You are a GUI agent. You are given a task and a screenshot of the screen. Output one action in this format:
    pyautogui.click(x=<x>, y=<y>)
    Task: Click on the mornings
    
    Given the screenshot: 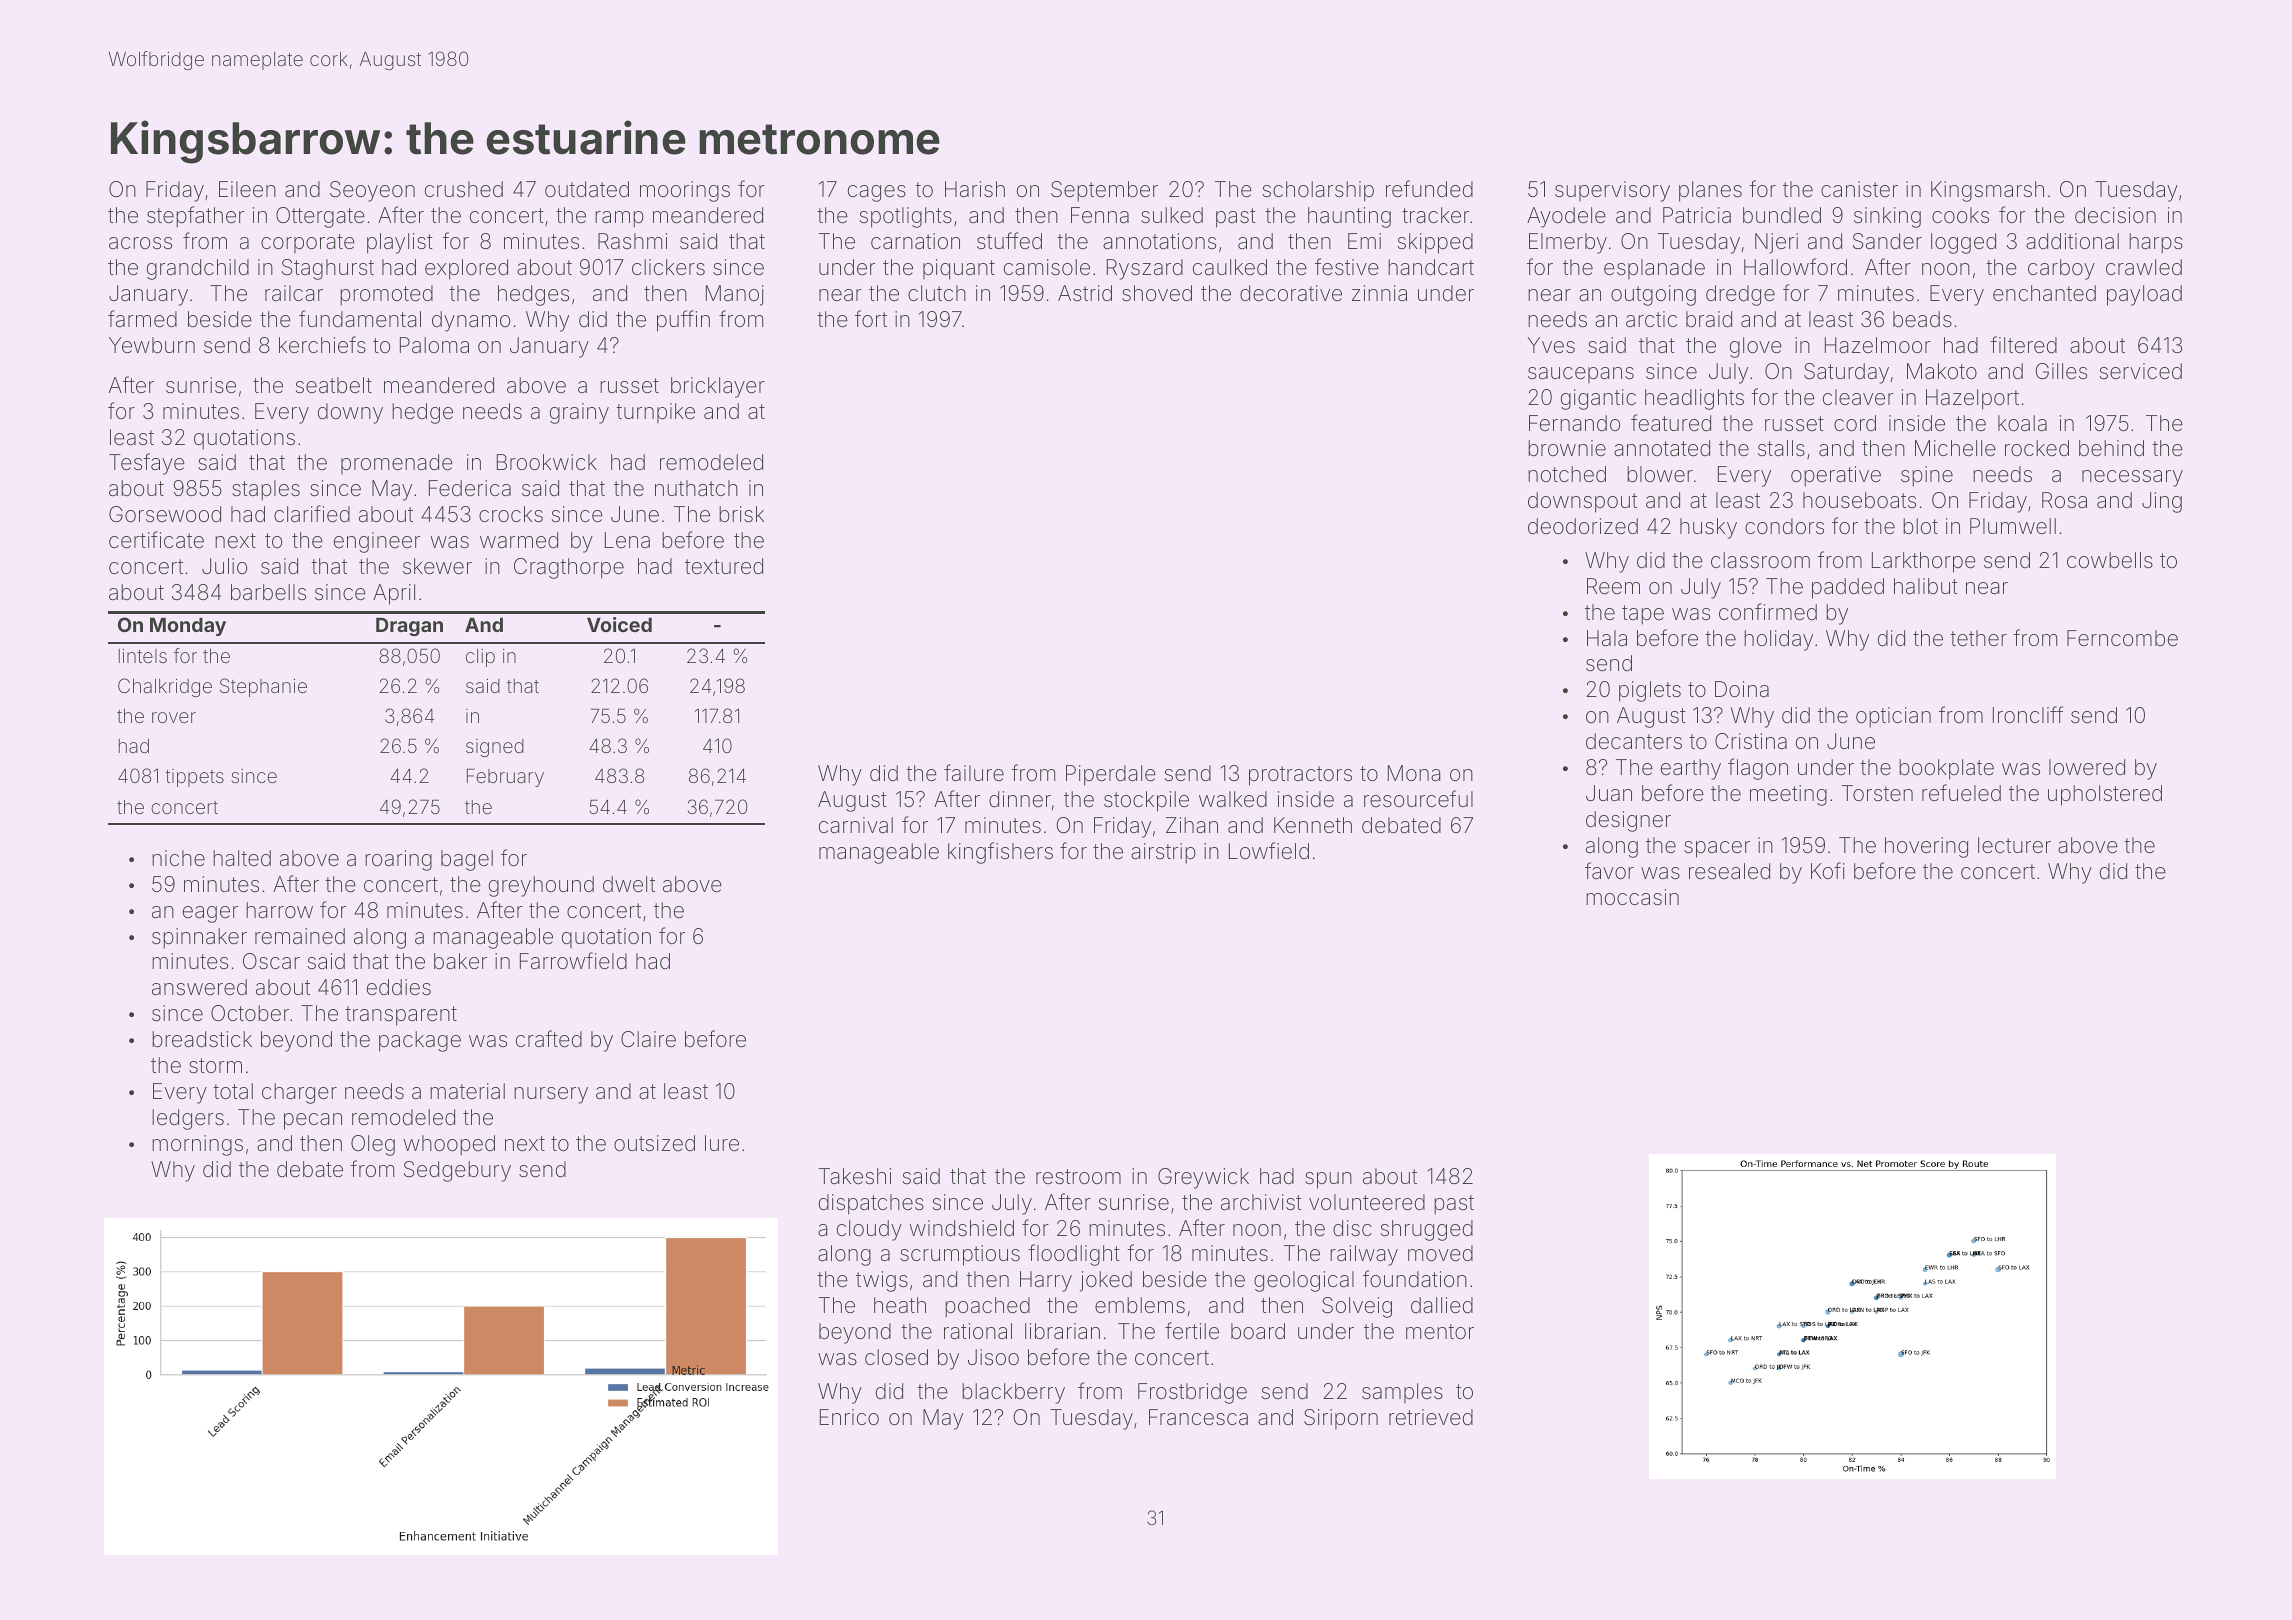 What is the action you would take?
    pyautogui.click(x=197, y=1145)
